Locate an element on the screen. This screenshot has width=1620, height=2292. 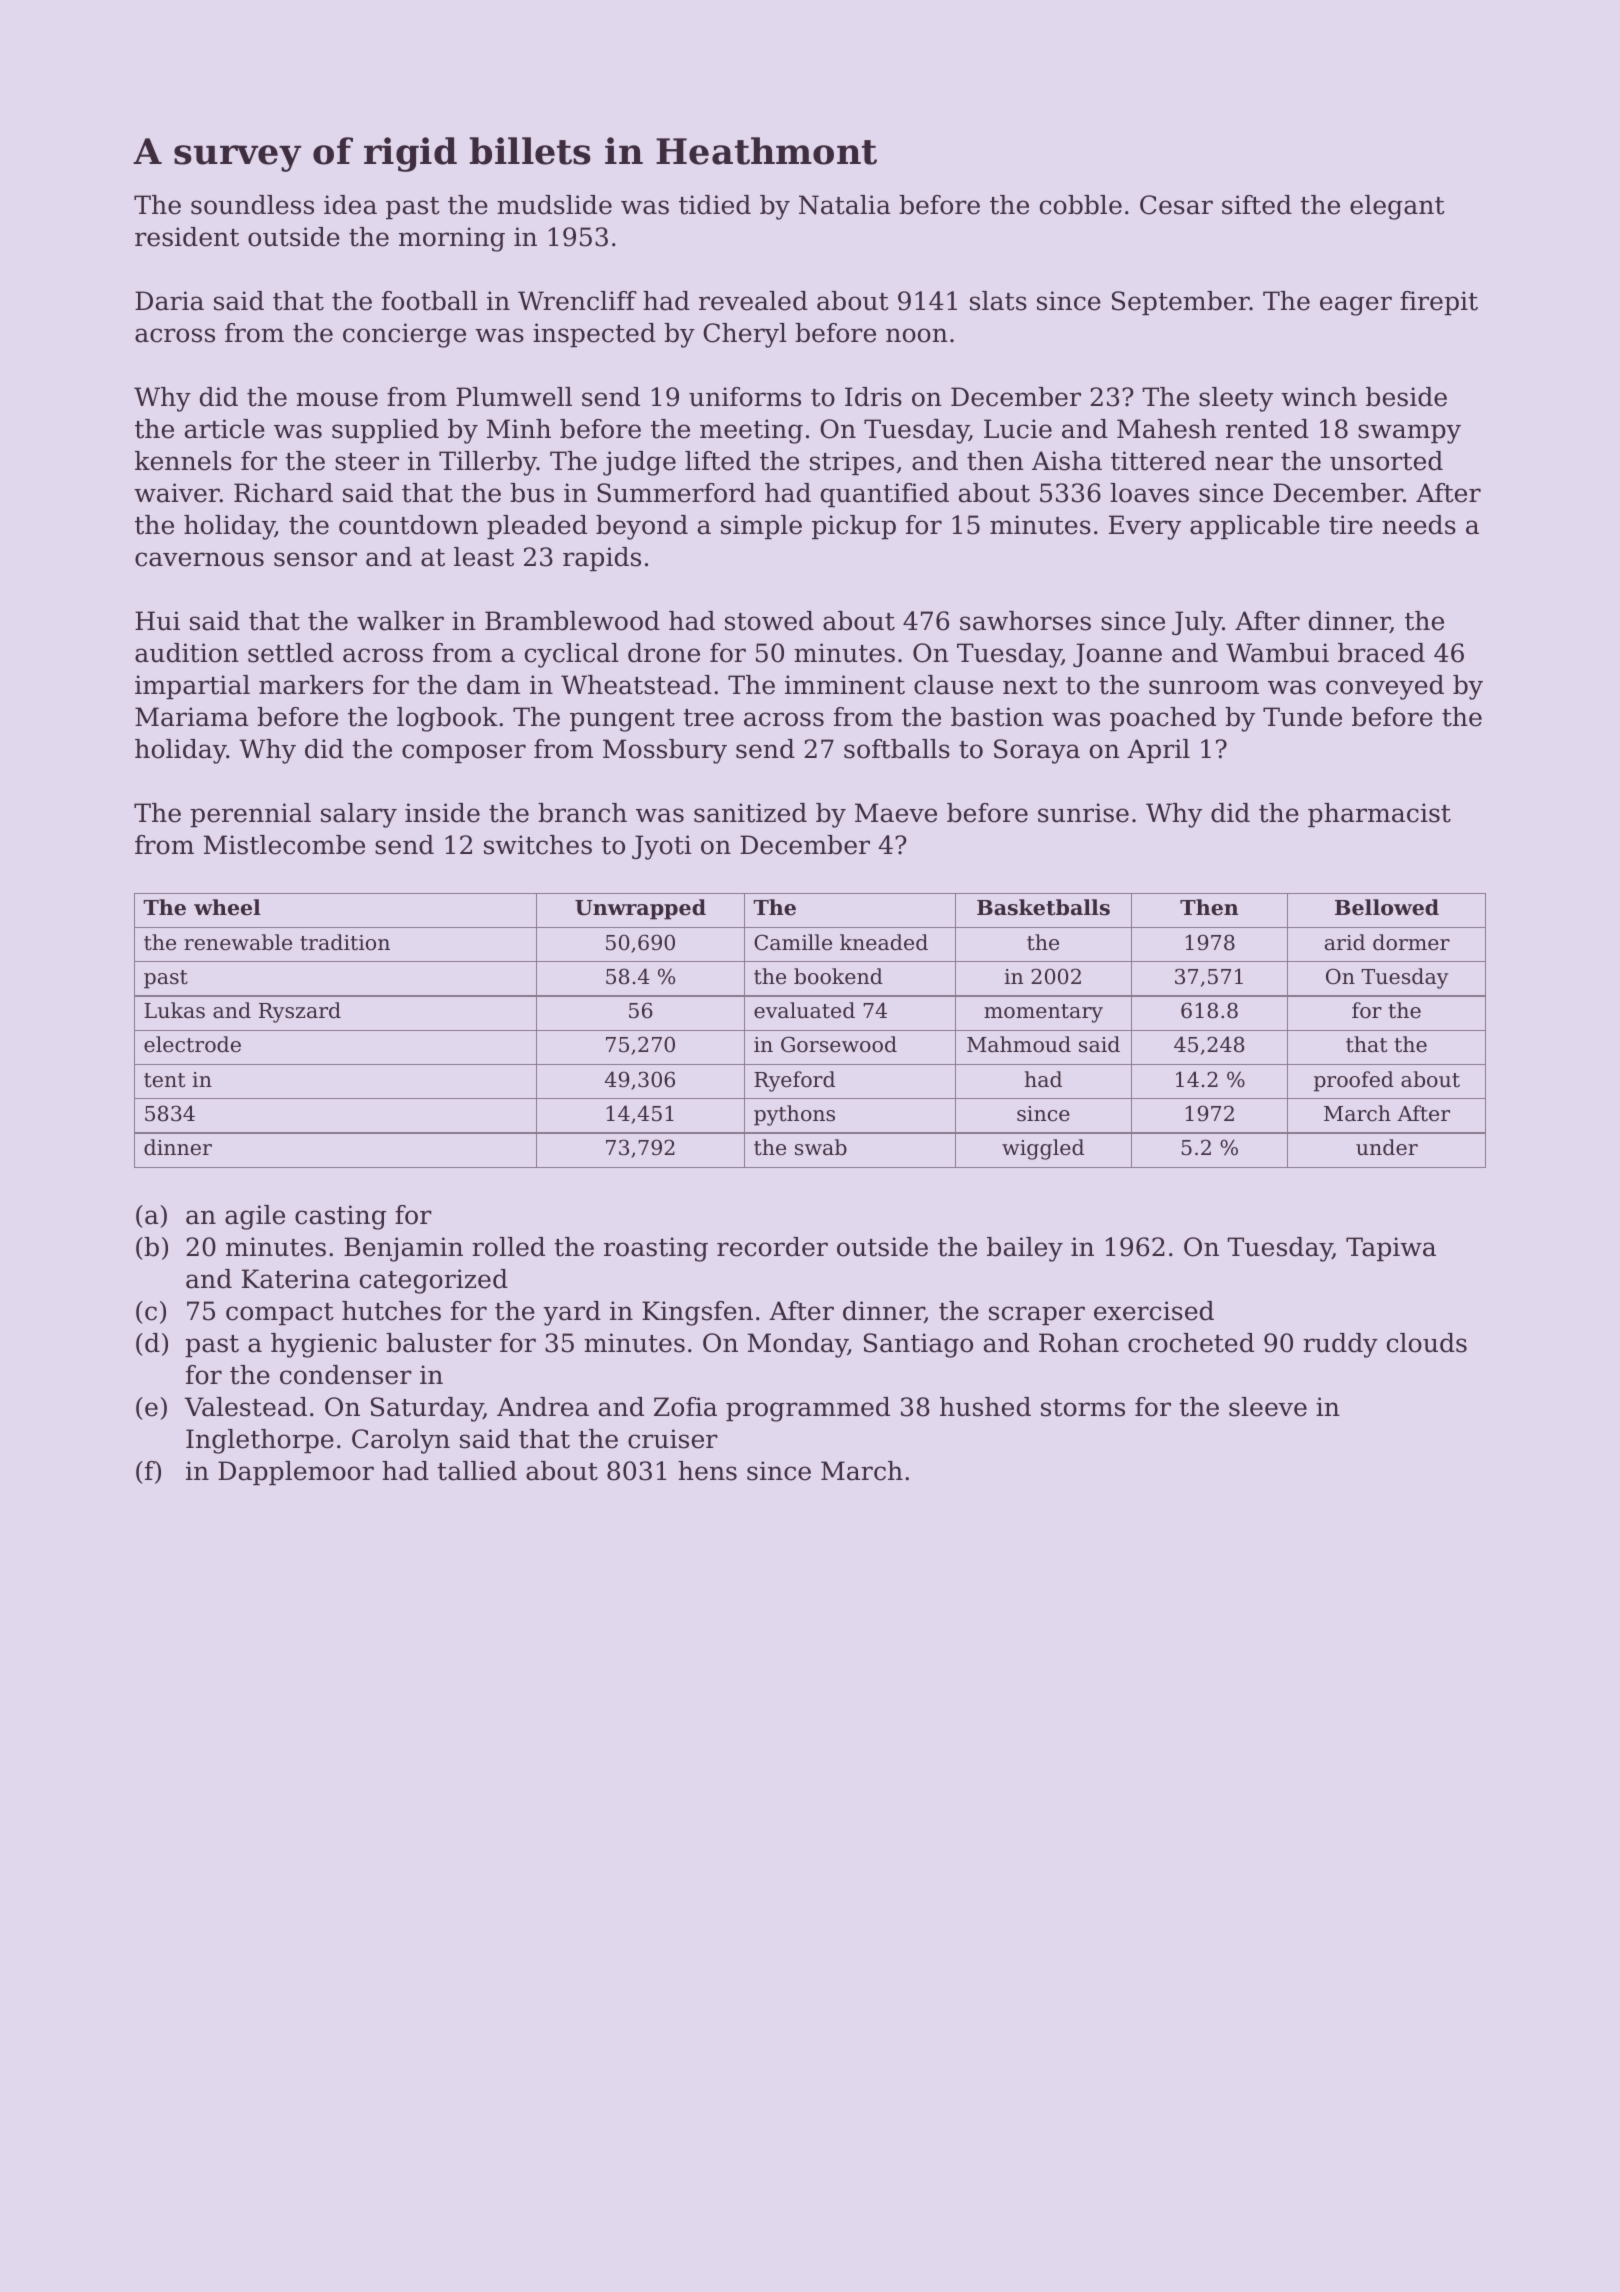
arid is located at coordinates (1345, 942).
